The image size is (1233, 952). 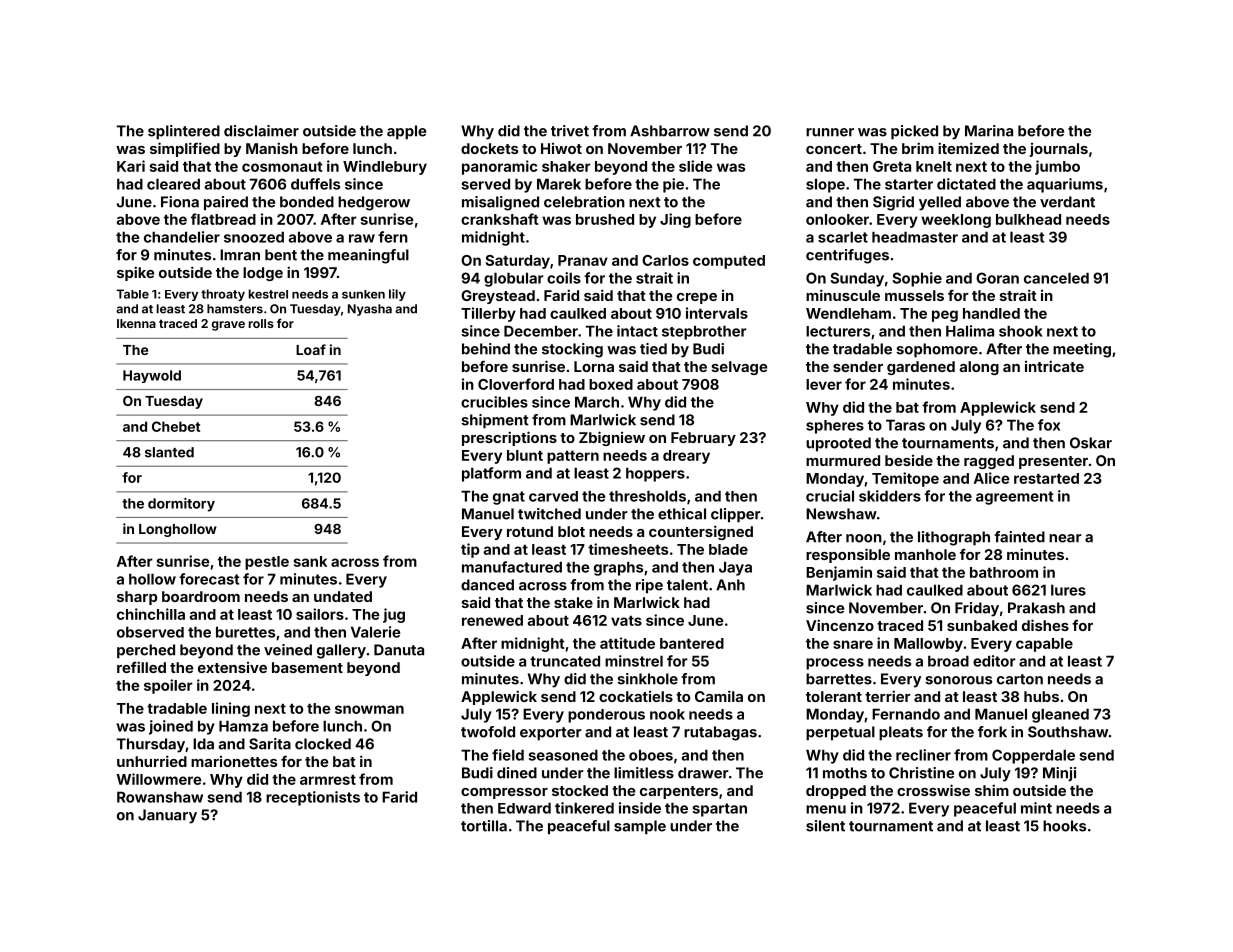 I want to click on Ashbarrow, so click(x=670, y=131).
